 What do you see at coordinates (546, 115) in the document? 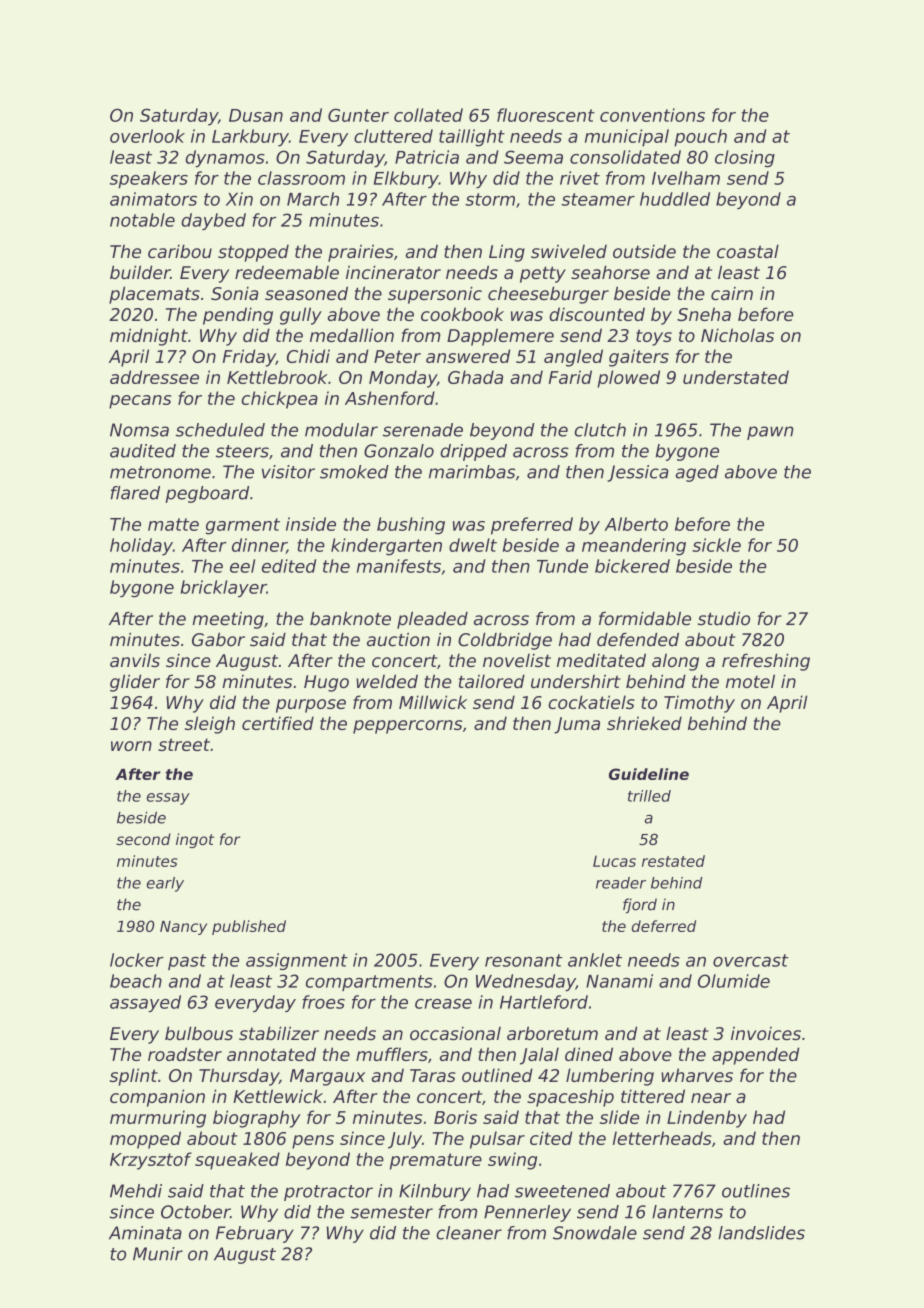
I see `fluorescent` at bounding box center [546, 115].
